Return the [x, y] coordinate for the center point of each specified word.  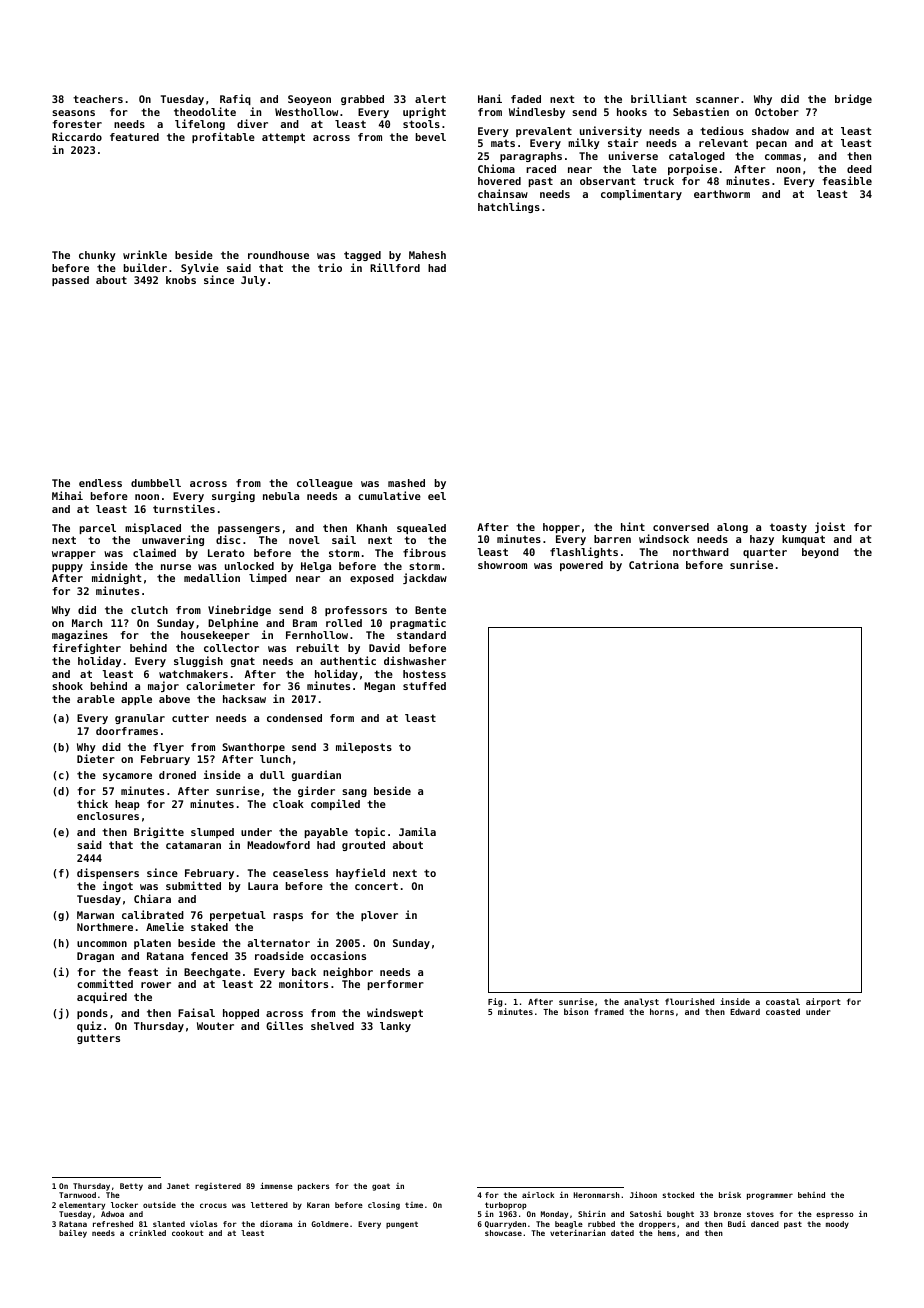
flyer [168, 748]
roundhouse [278, 255]
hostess [424, 674]
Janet [178, 1186]
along [732, 528]
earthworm [722, 194]
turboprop [506, 1206]
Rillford [395, 267]
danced [765, 1224]
